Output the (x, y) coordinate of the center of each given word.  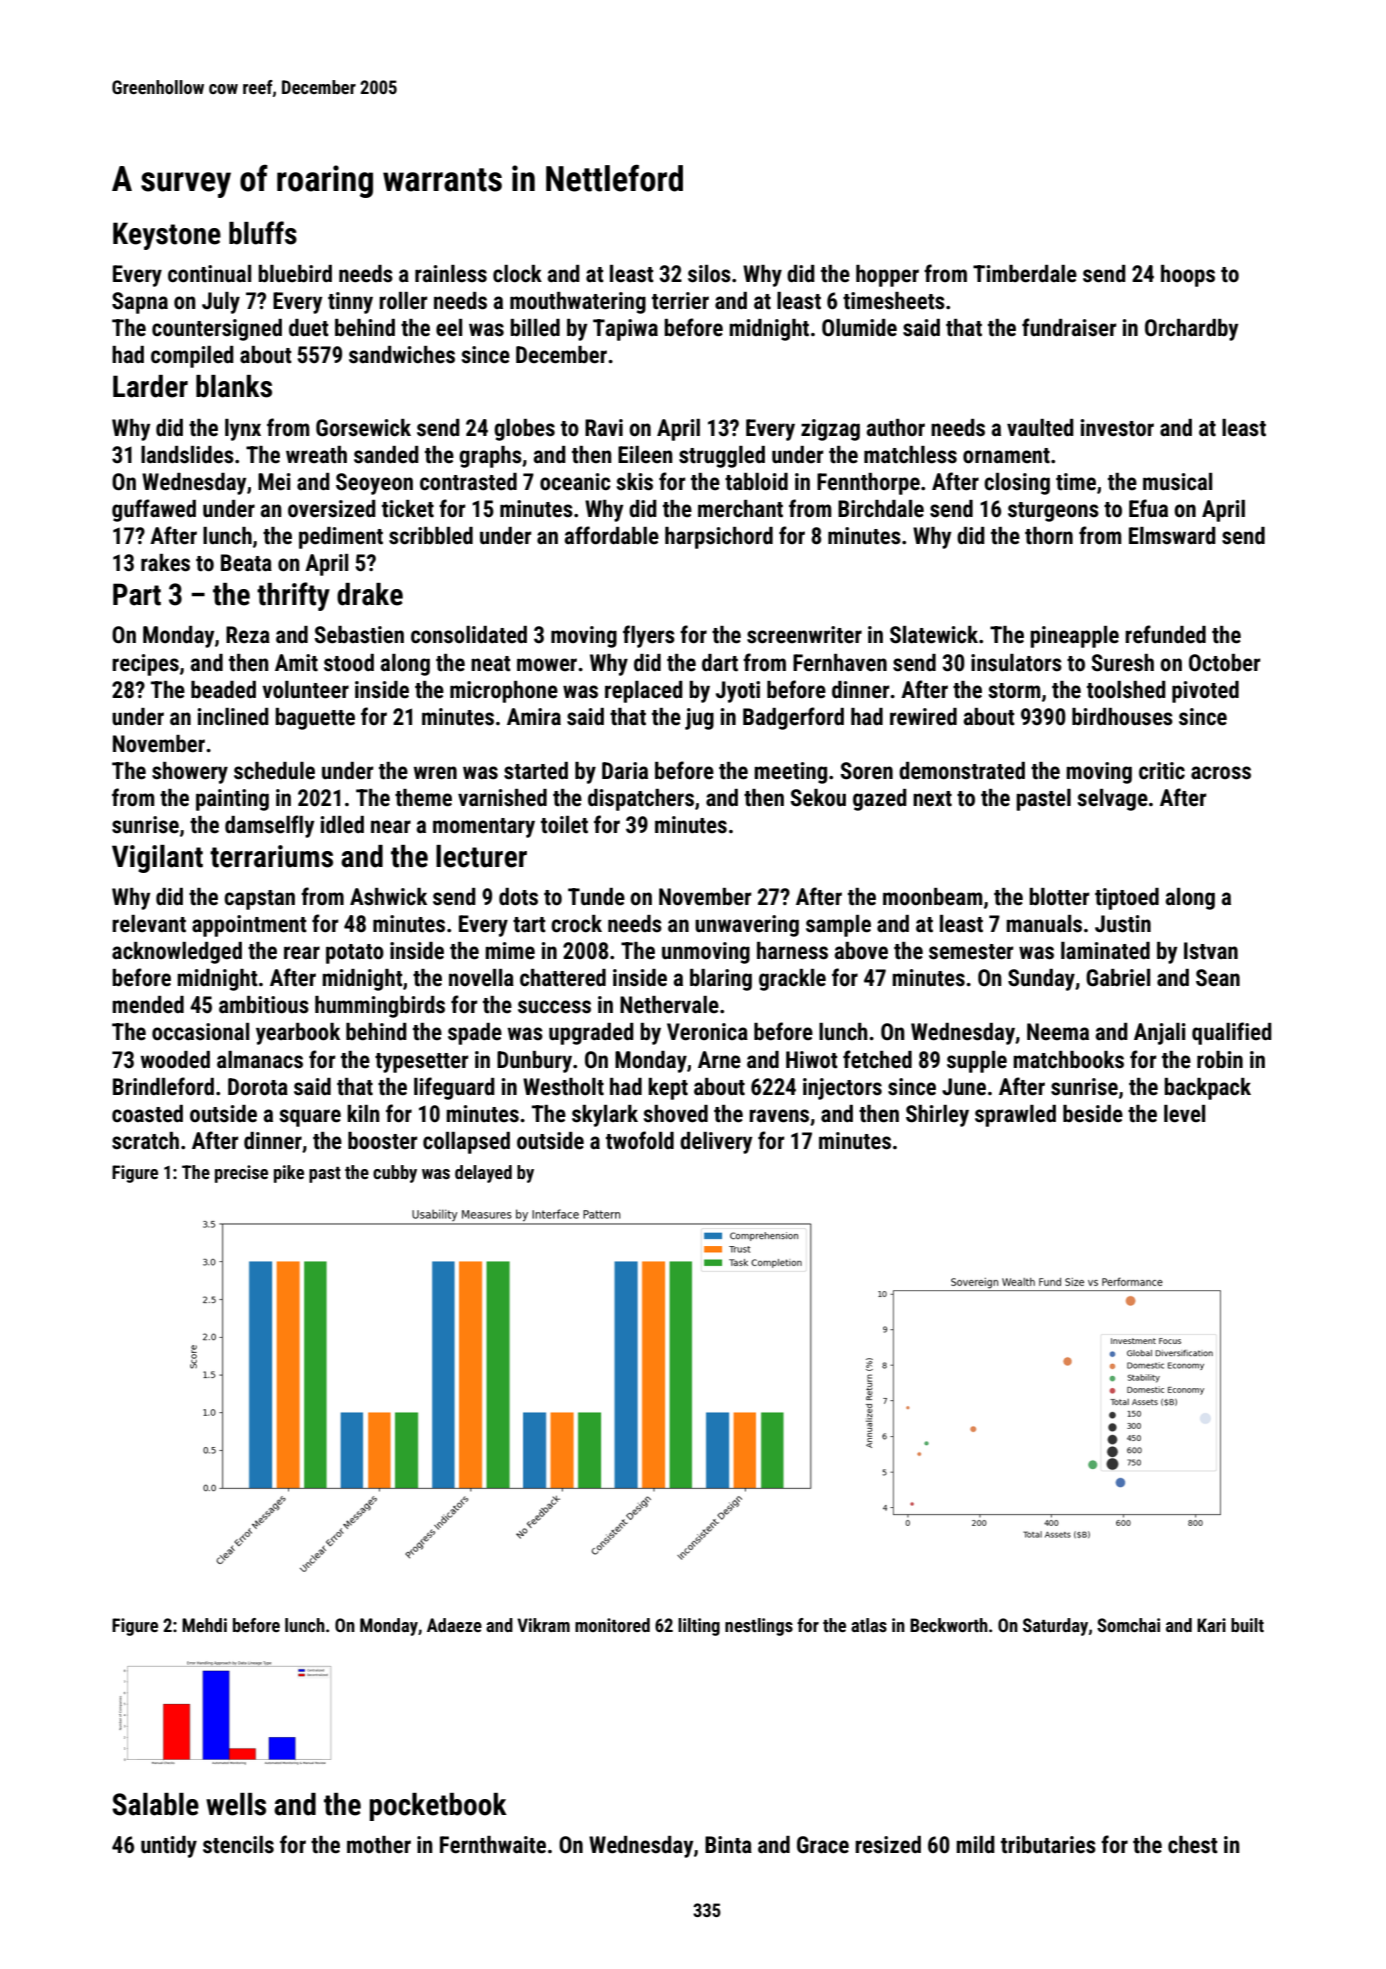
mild (975, 1845)
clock (517, 274)
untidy (169, 1847)
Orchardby (1191, 330)
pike (289, 1174)
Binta (728, 1845)
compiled (192, 357)
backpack (1207, 1089)
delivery (716, 1143)
